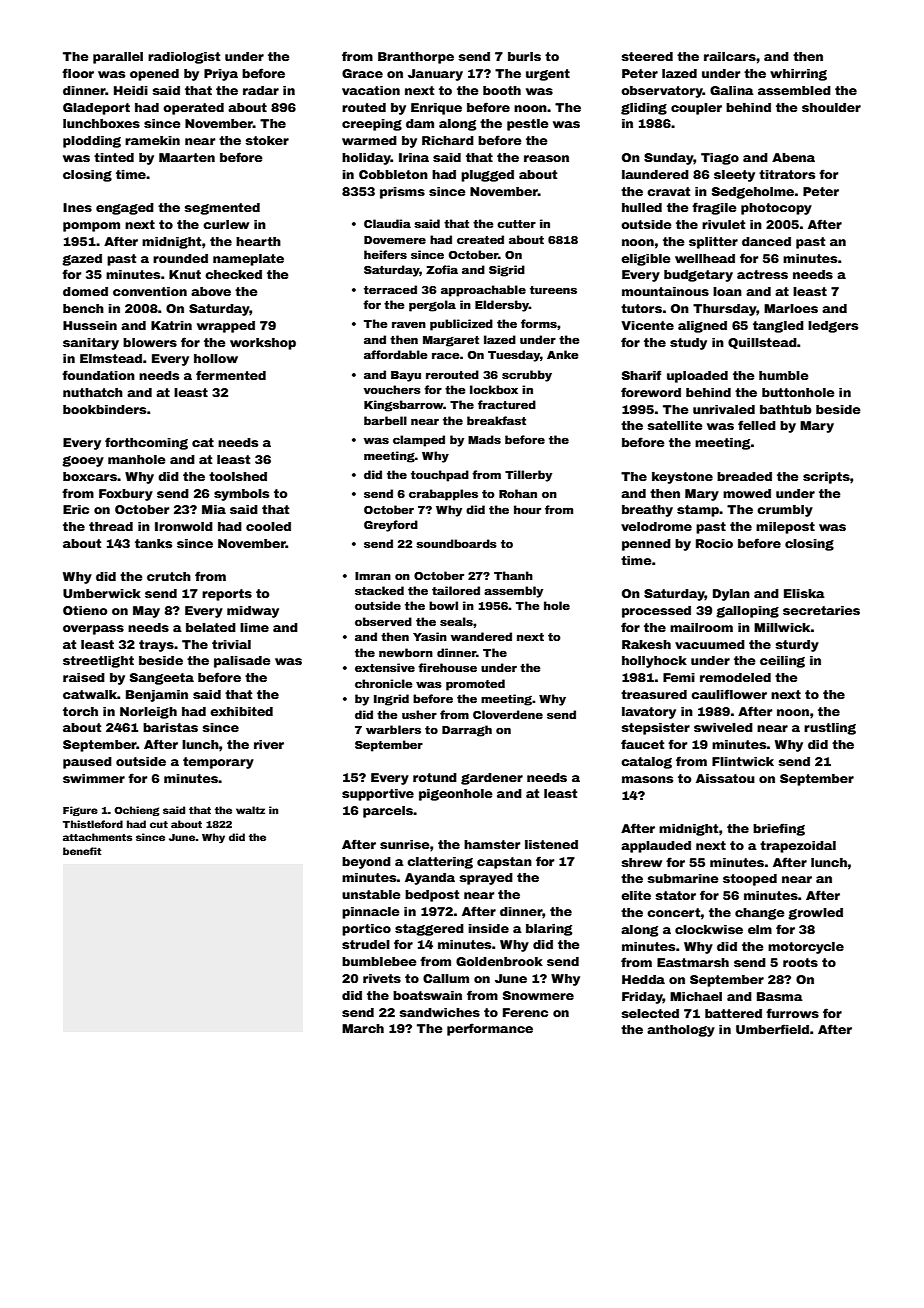 The image size is (924, 1308). I want to click on warmed, so click(369, 140).
